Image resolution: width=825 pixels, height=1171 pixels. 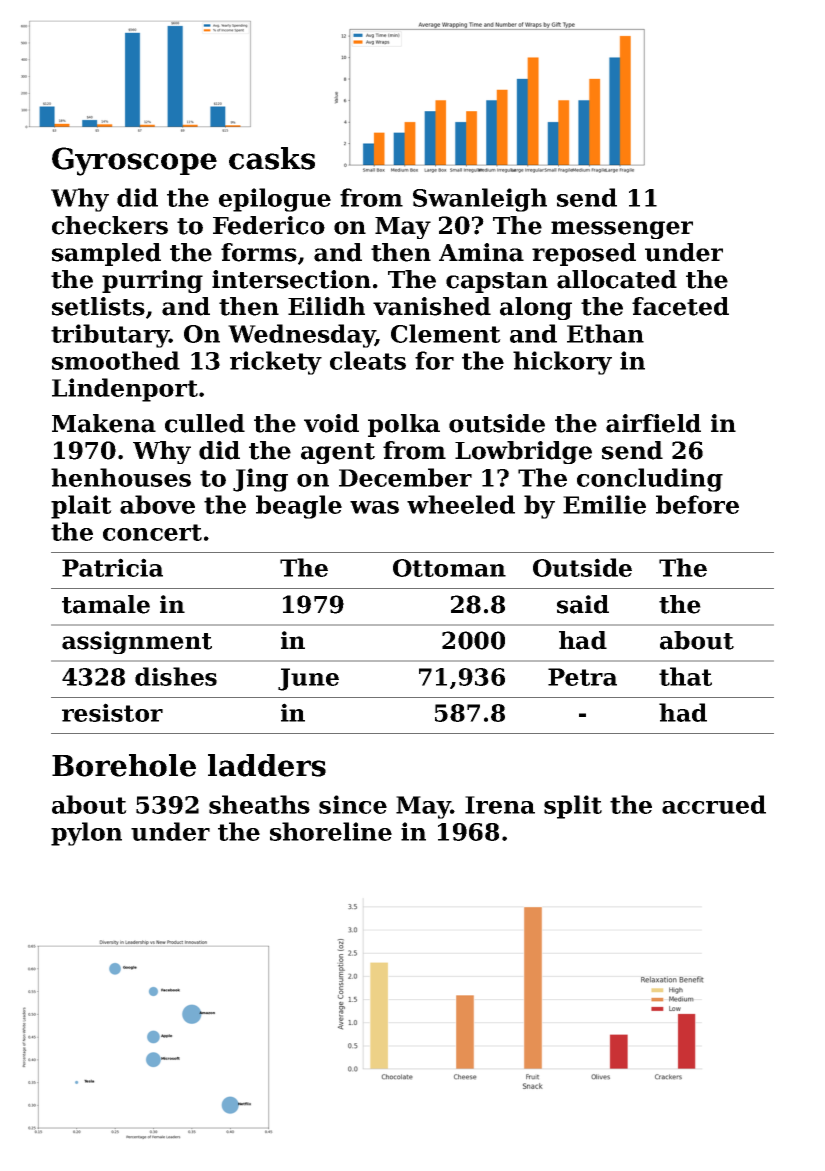 I want to click on dishes, so click(x=176, y=676).
